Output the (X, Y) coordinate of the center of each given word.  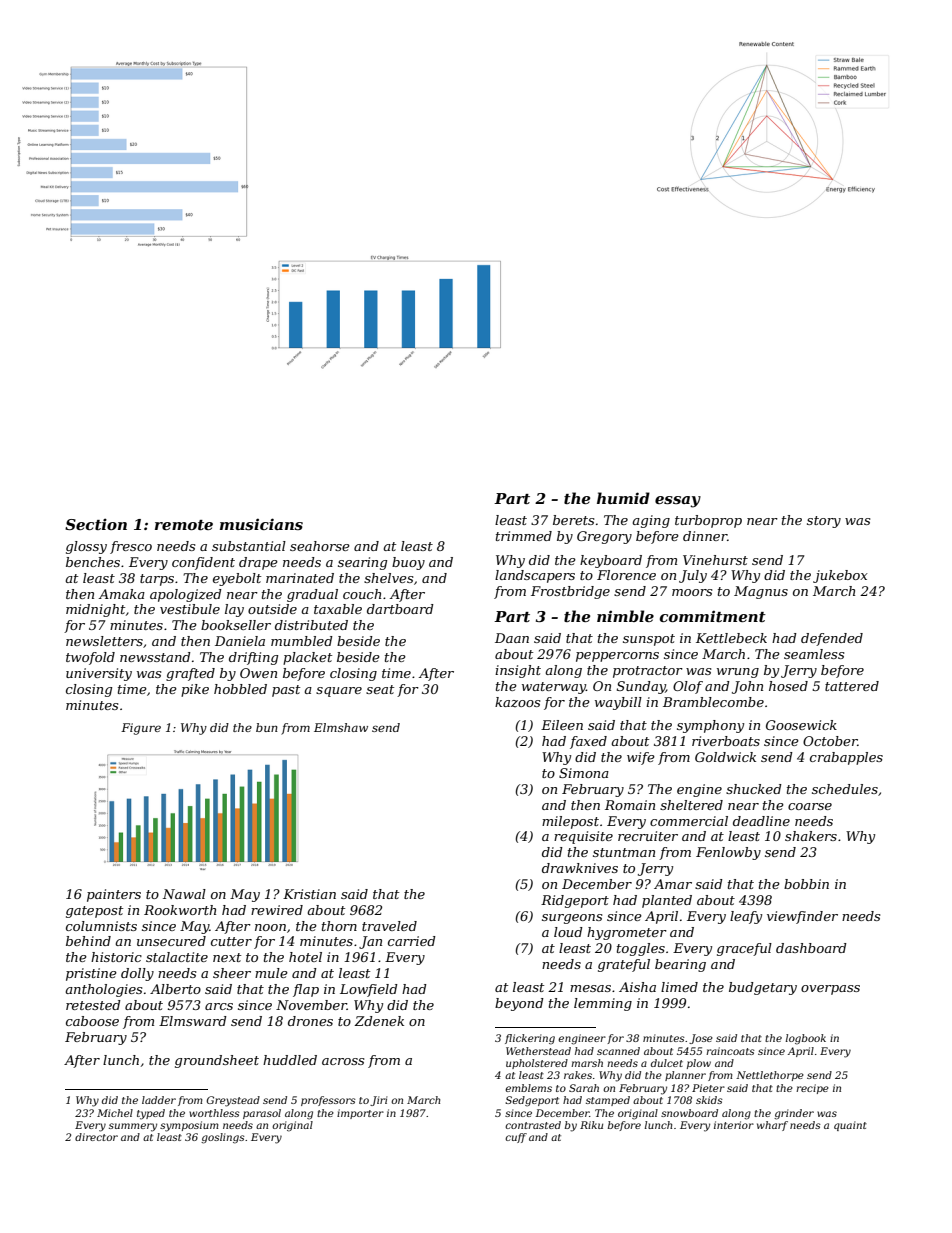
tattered (852, 686)
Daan (512, 638)
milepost (570, 822)
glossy (86, 547)
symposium (189, 1126)
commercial (689, 821)
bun (267, 727)
